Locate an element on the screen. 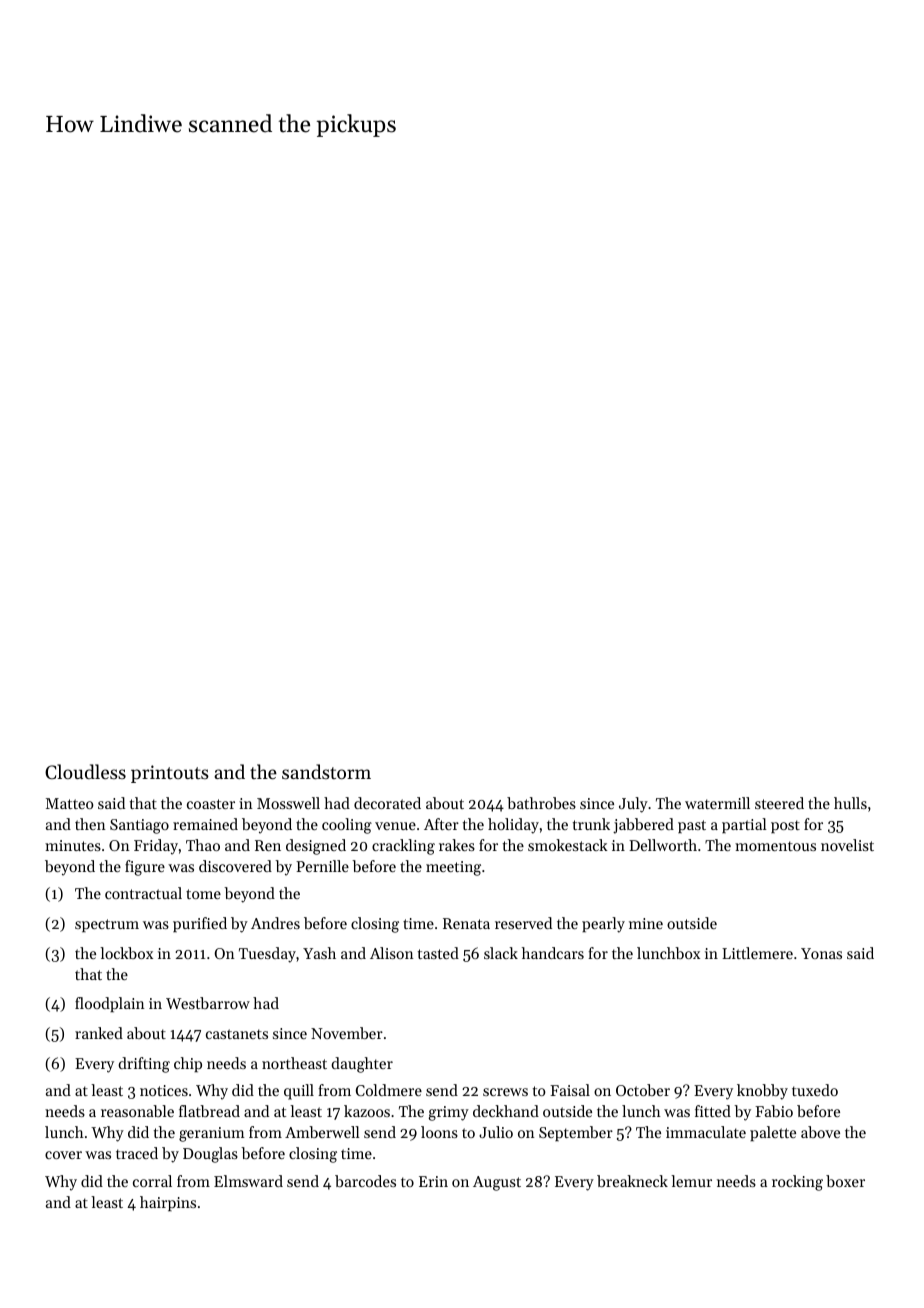 The image size is (924, 1308). figure is located at coordinates (145, 868).
